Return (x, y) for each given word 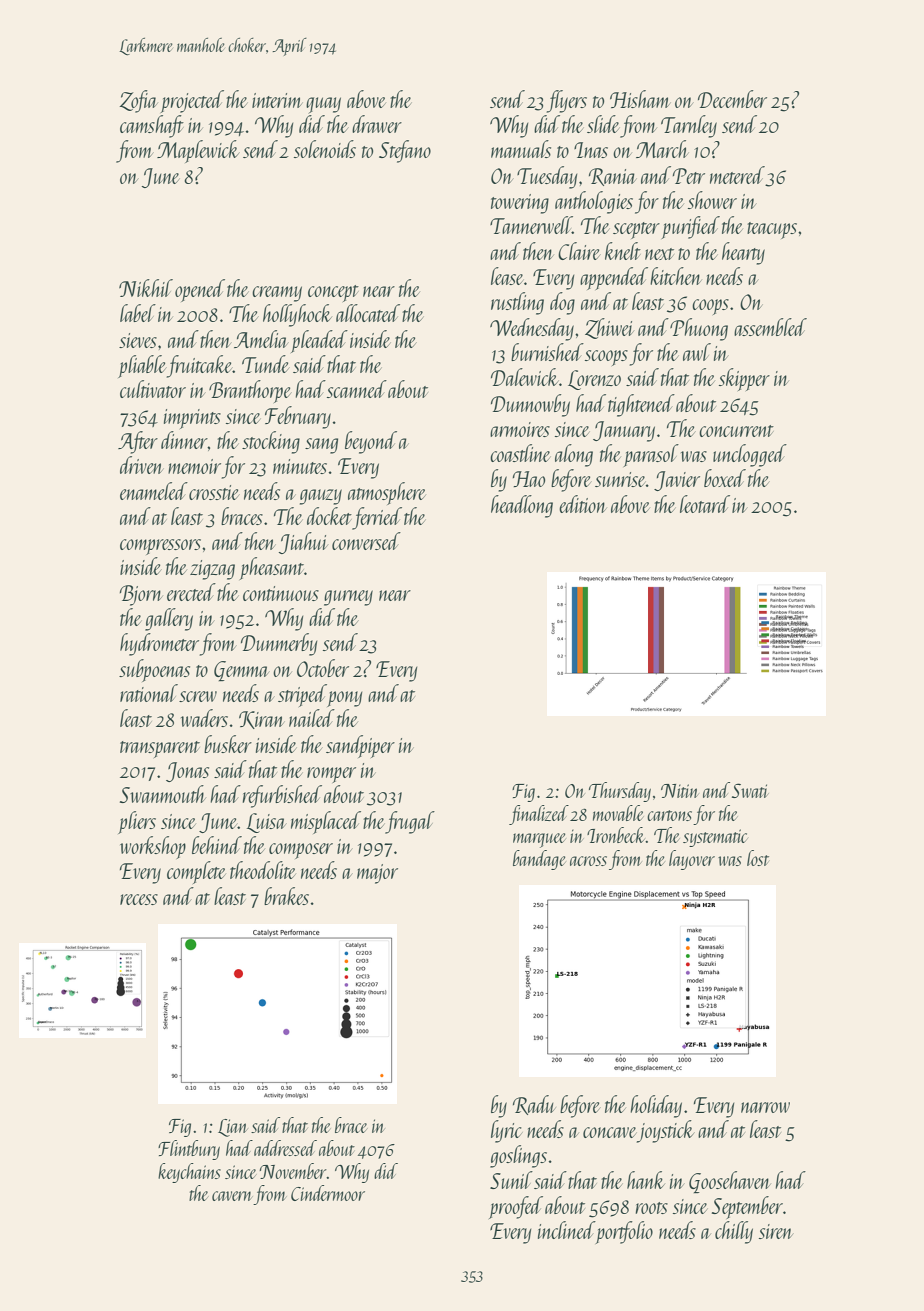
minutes (300, 466)
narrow (765, 1107)
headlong (522, 506)
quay (323, 105)
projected (192, 101)
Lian (233, 1128)
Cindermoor (328, 1193)
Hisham (640, 99)
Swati (750, 790)
